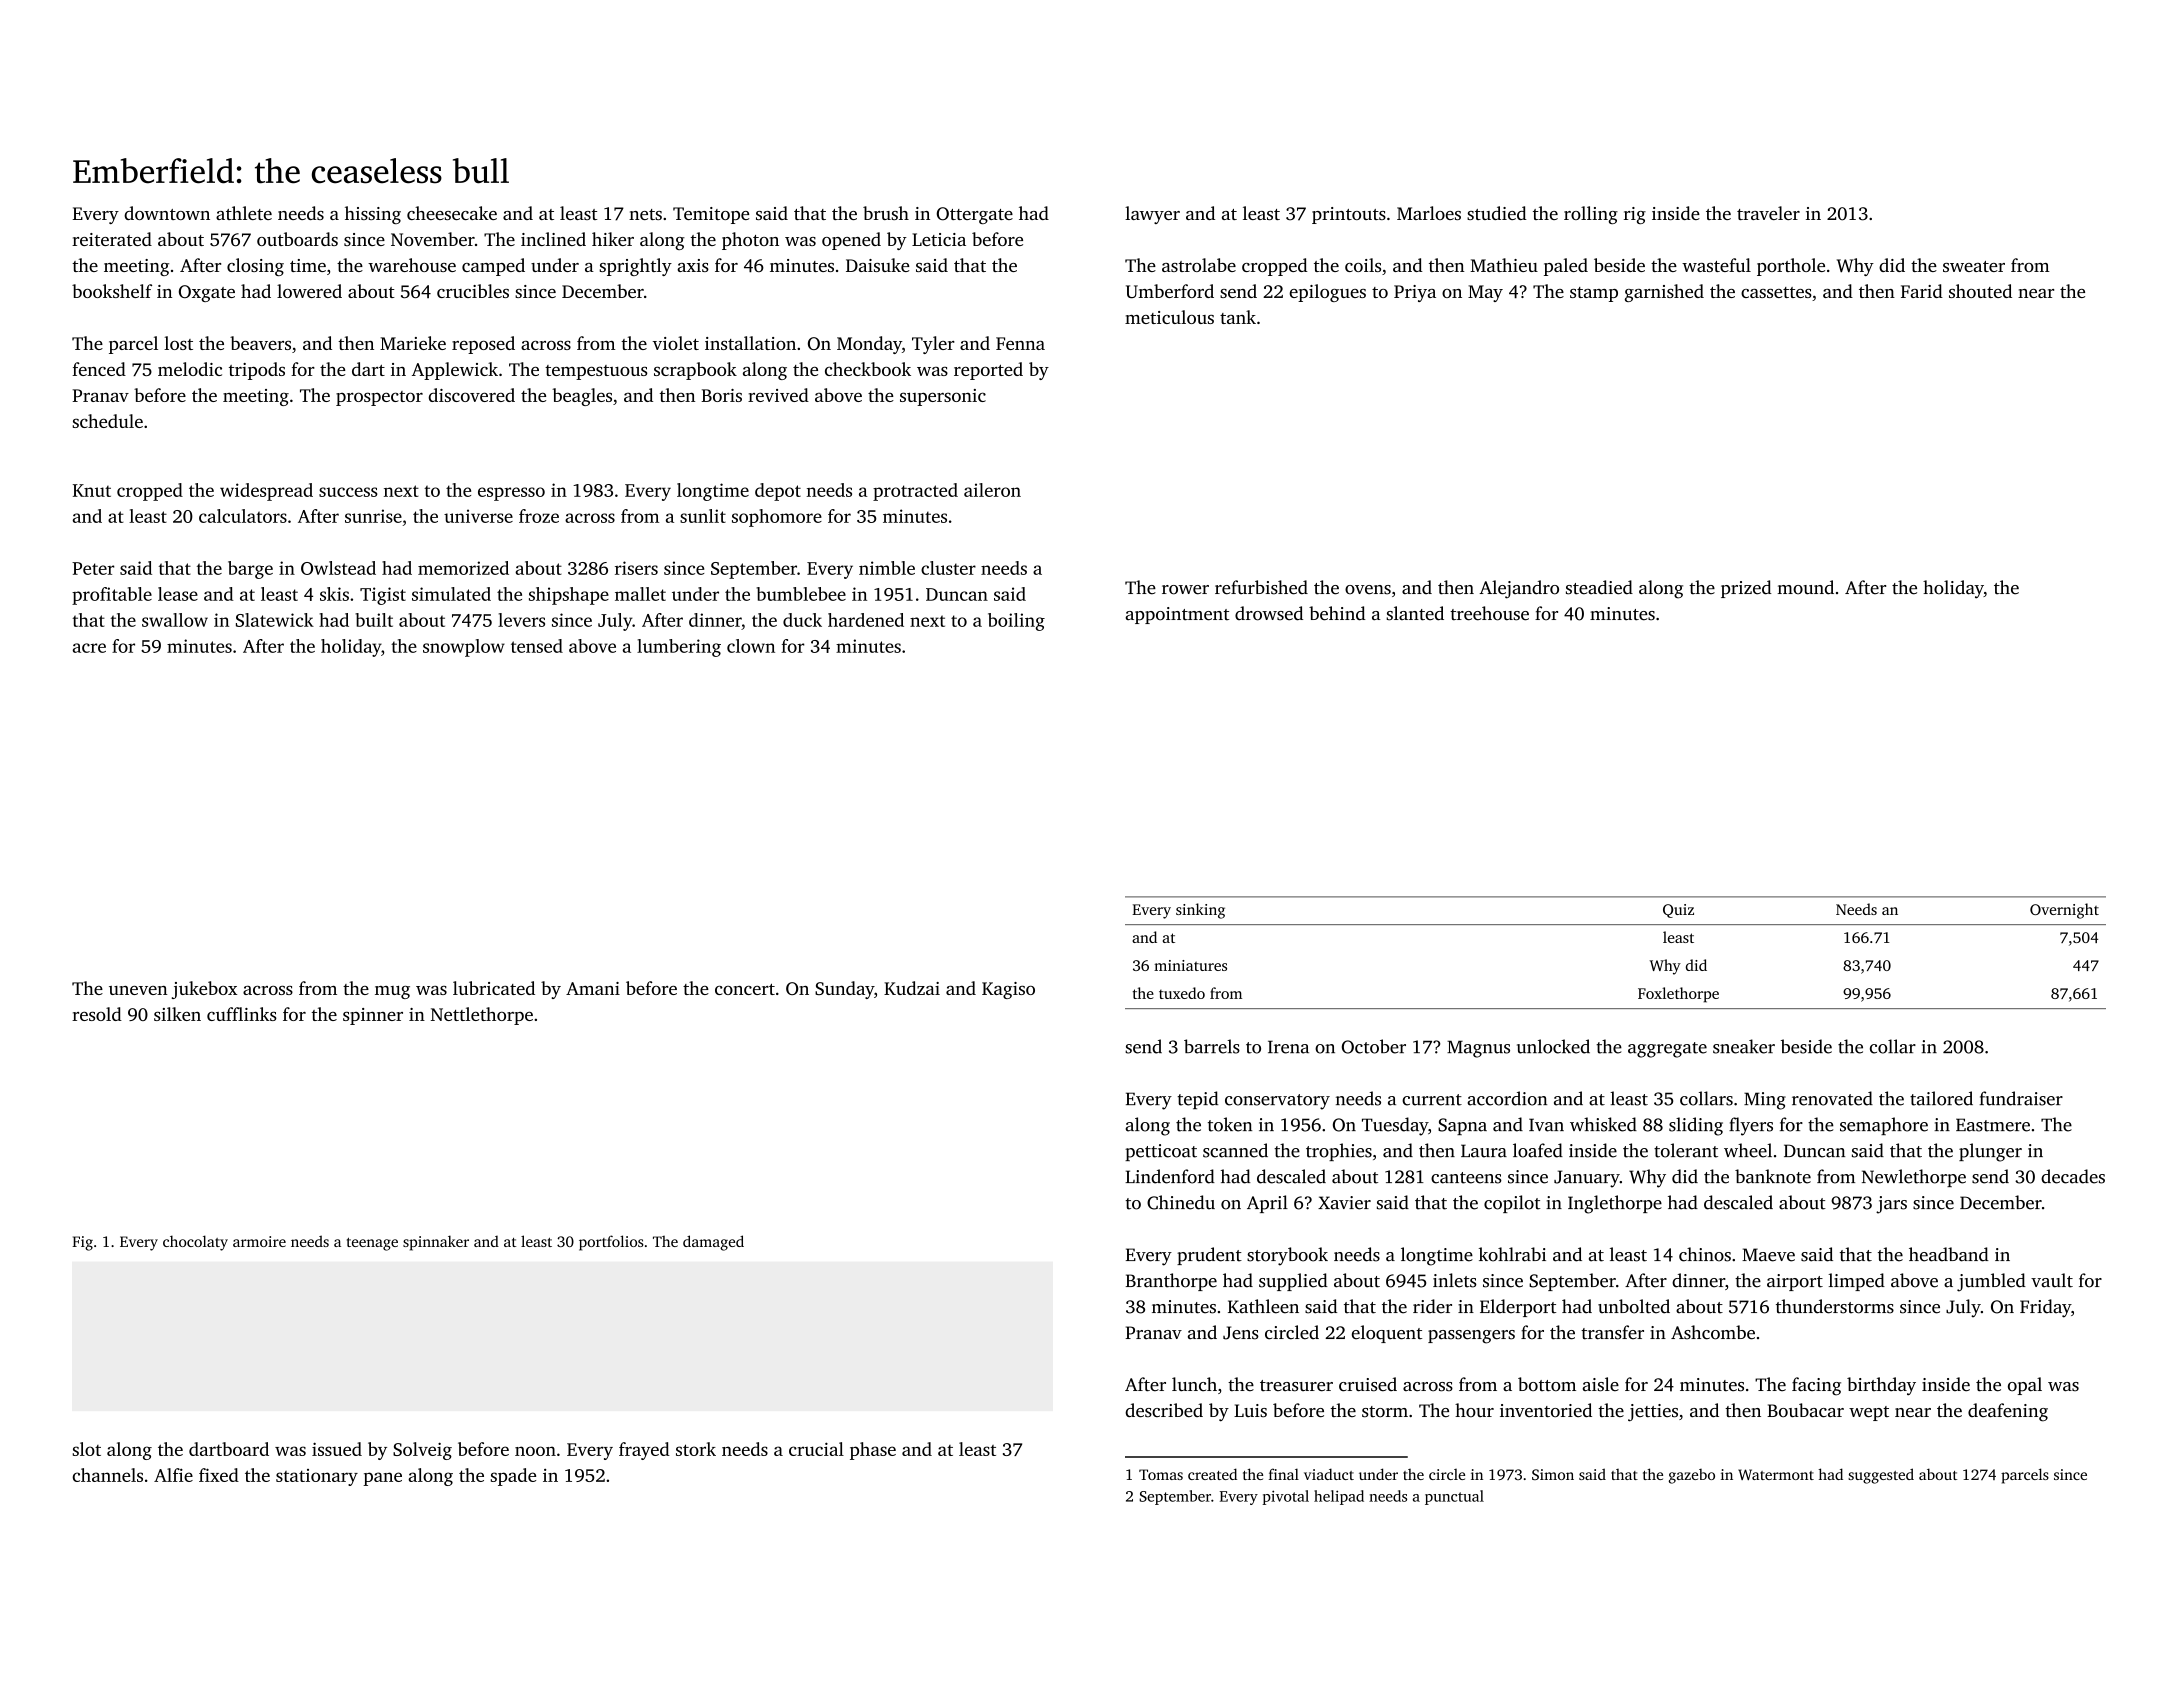  Describe the element at coordinates (1008, 990) in the screenshot. I see `Kagiso` at that location.
